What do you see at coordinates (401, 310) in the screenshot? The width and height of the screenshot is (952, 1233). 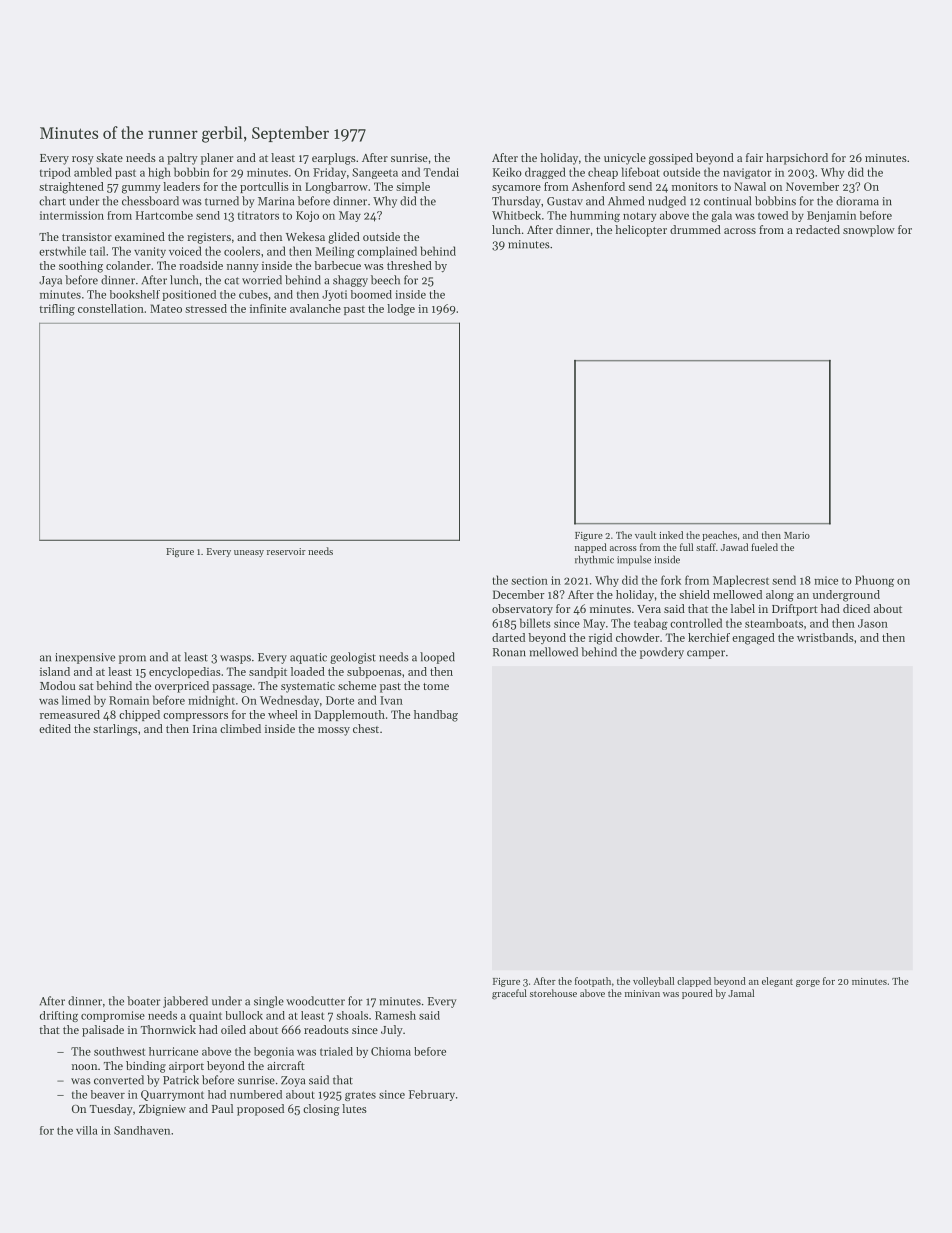 I see `lodge` at bounding box center [401, 310].
